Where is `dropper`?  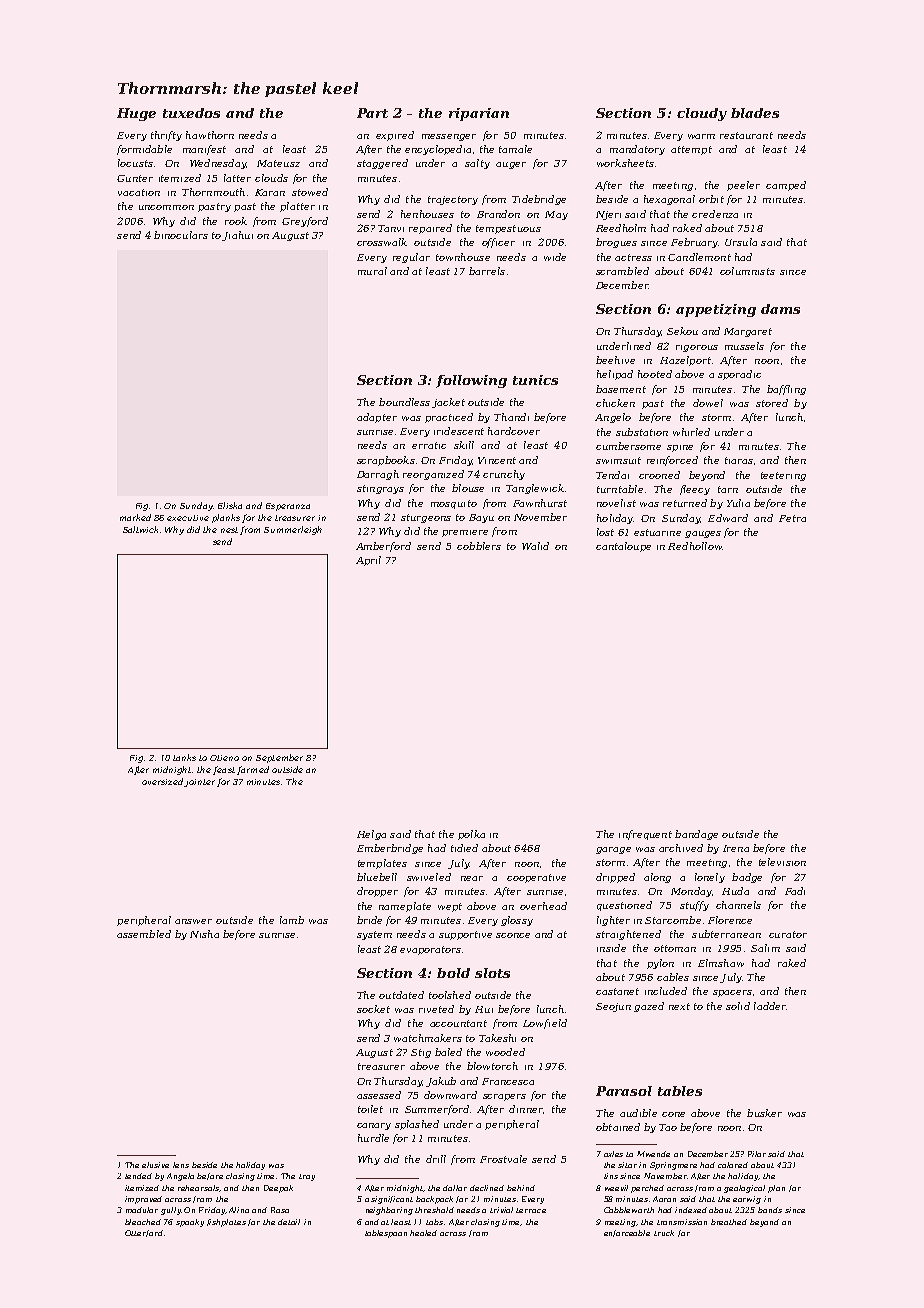 dropper is located at coordinates (377, 892).
